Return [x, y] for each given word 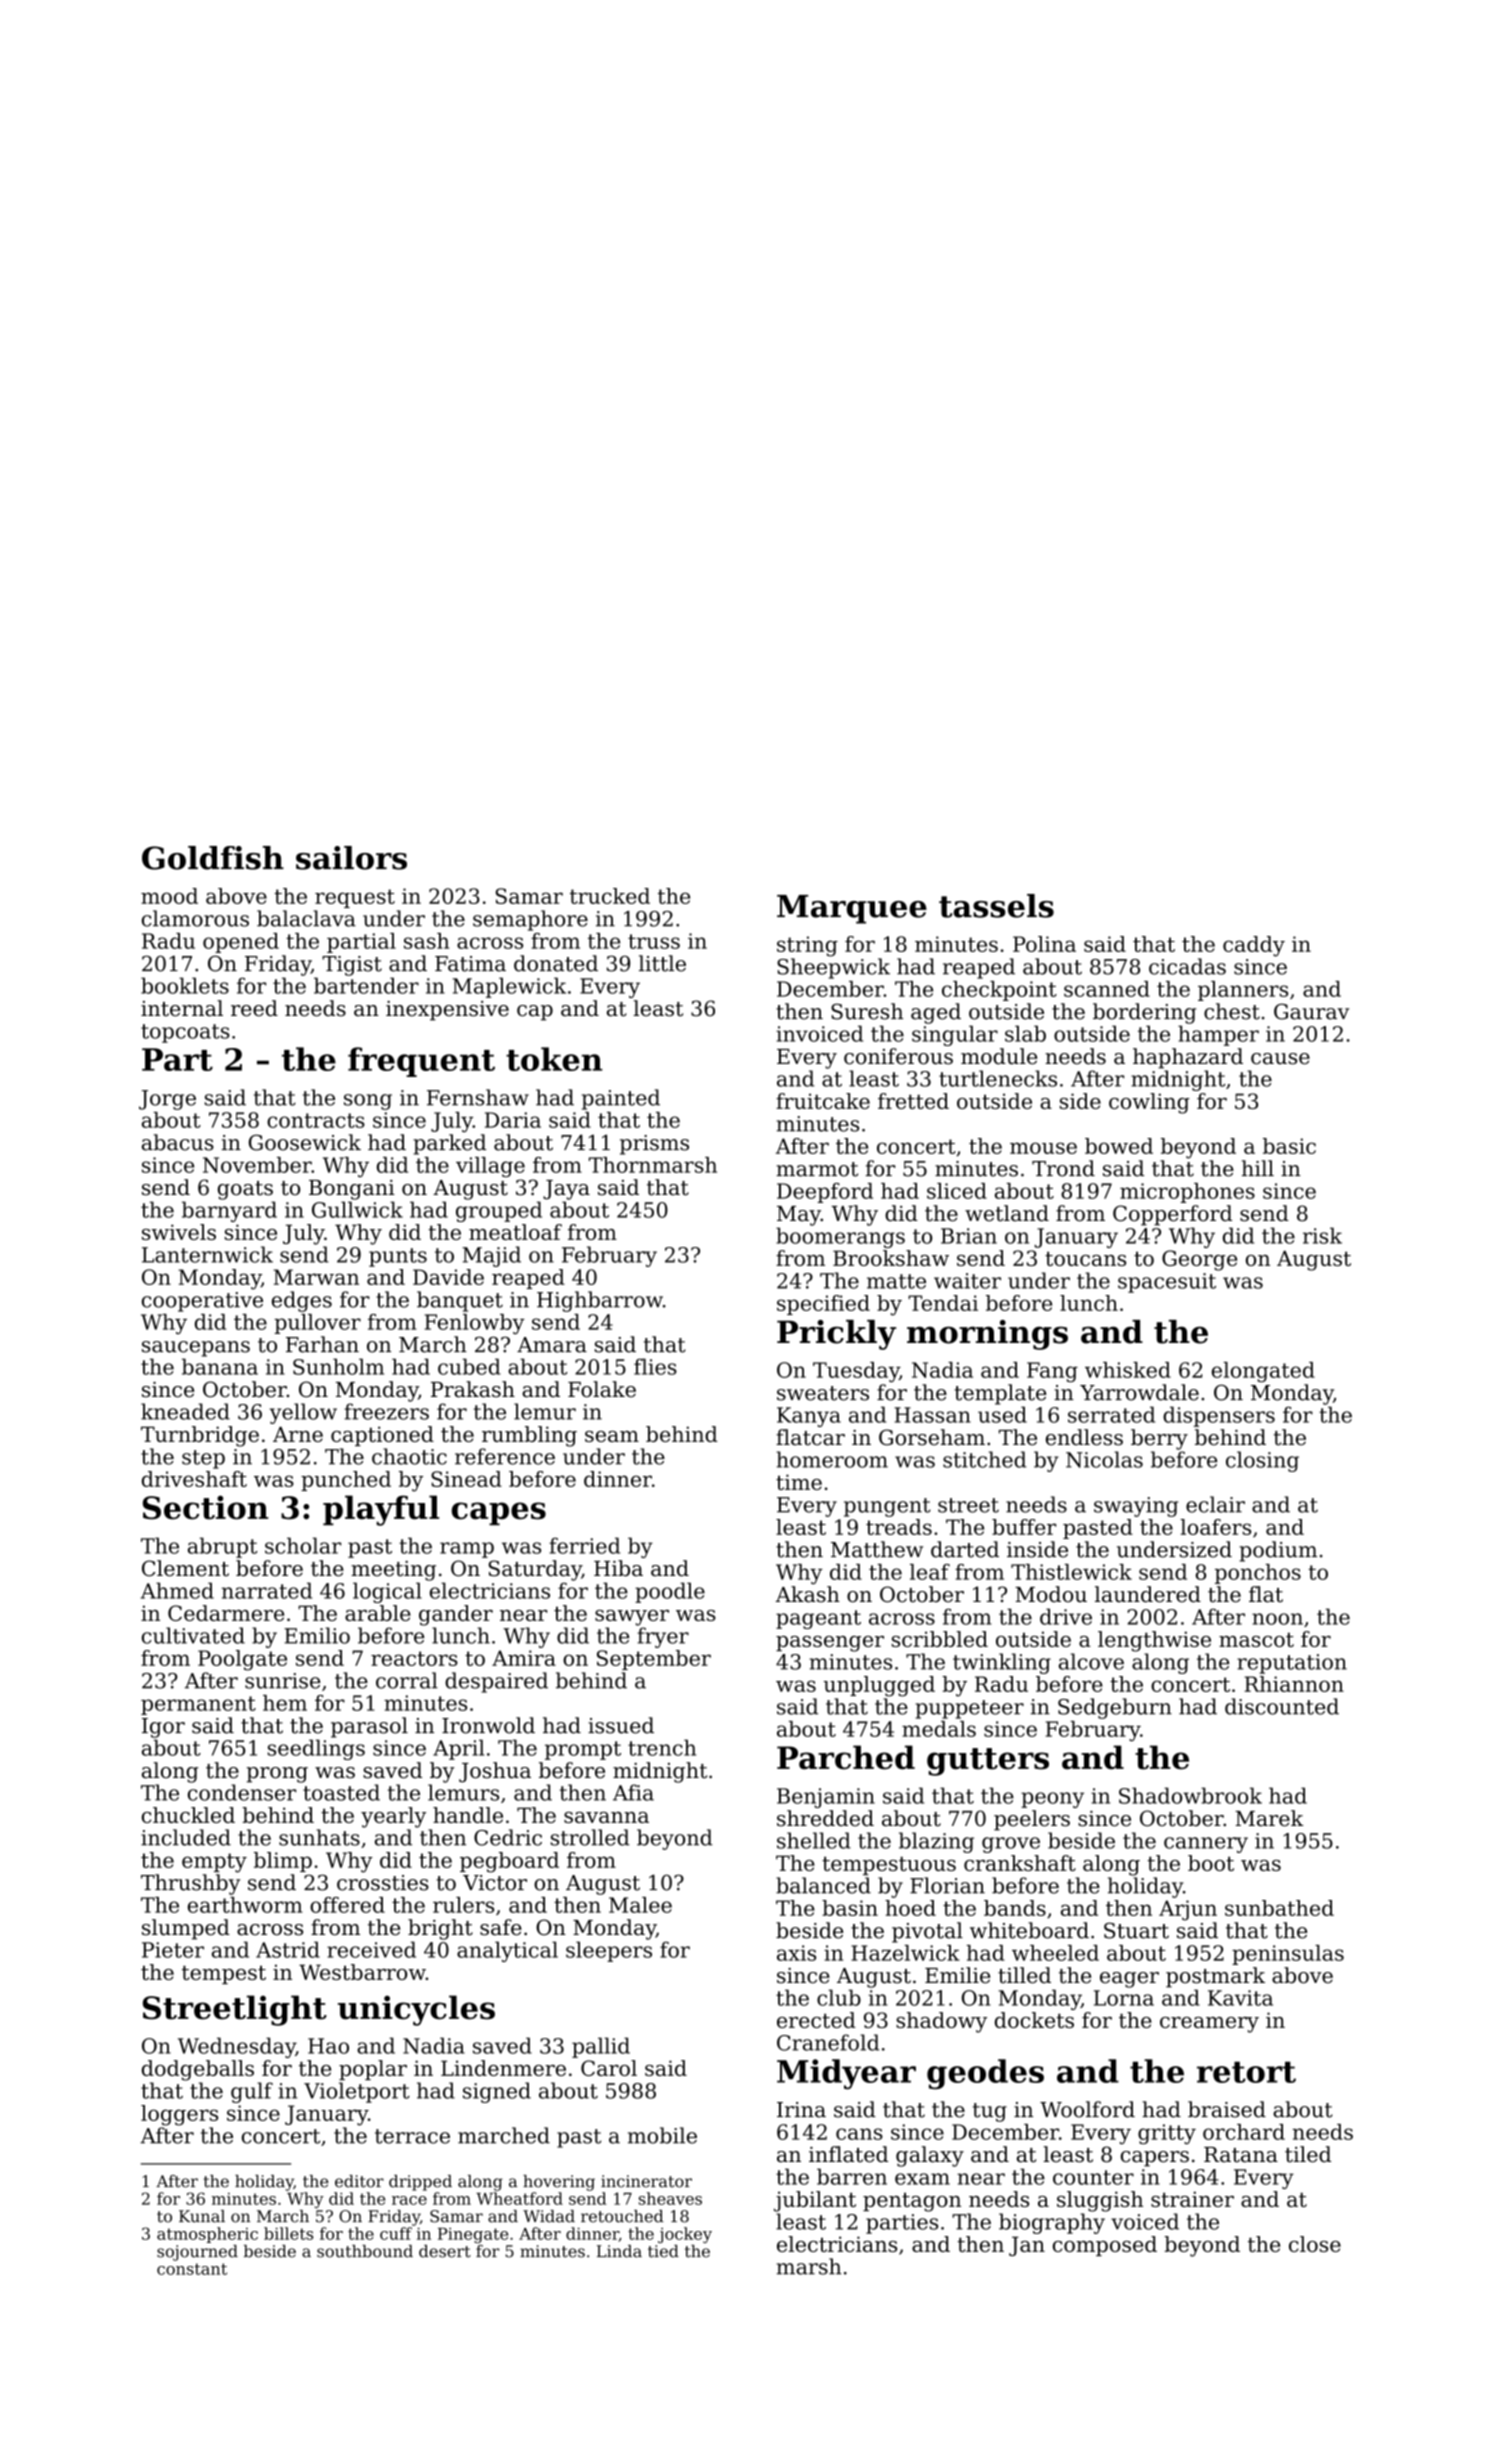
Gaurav [1311, 1011]
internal [182, 1008]
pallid [601, 2047]
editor [359, 2181]
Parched [846, 1757]
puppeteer [970, 1709]
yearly [393, 1817]
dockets [1034, 2020]
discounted [1282, 1706]
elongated [1263, 1372]
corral [407, 1680]
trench [662, 1747]
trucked [610, 896]
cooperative [202, 1302]
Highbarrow [600, 1301]
